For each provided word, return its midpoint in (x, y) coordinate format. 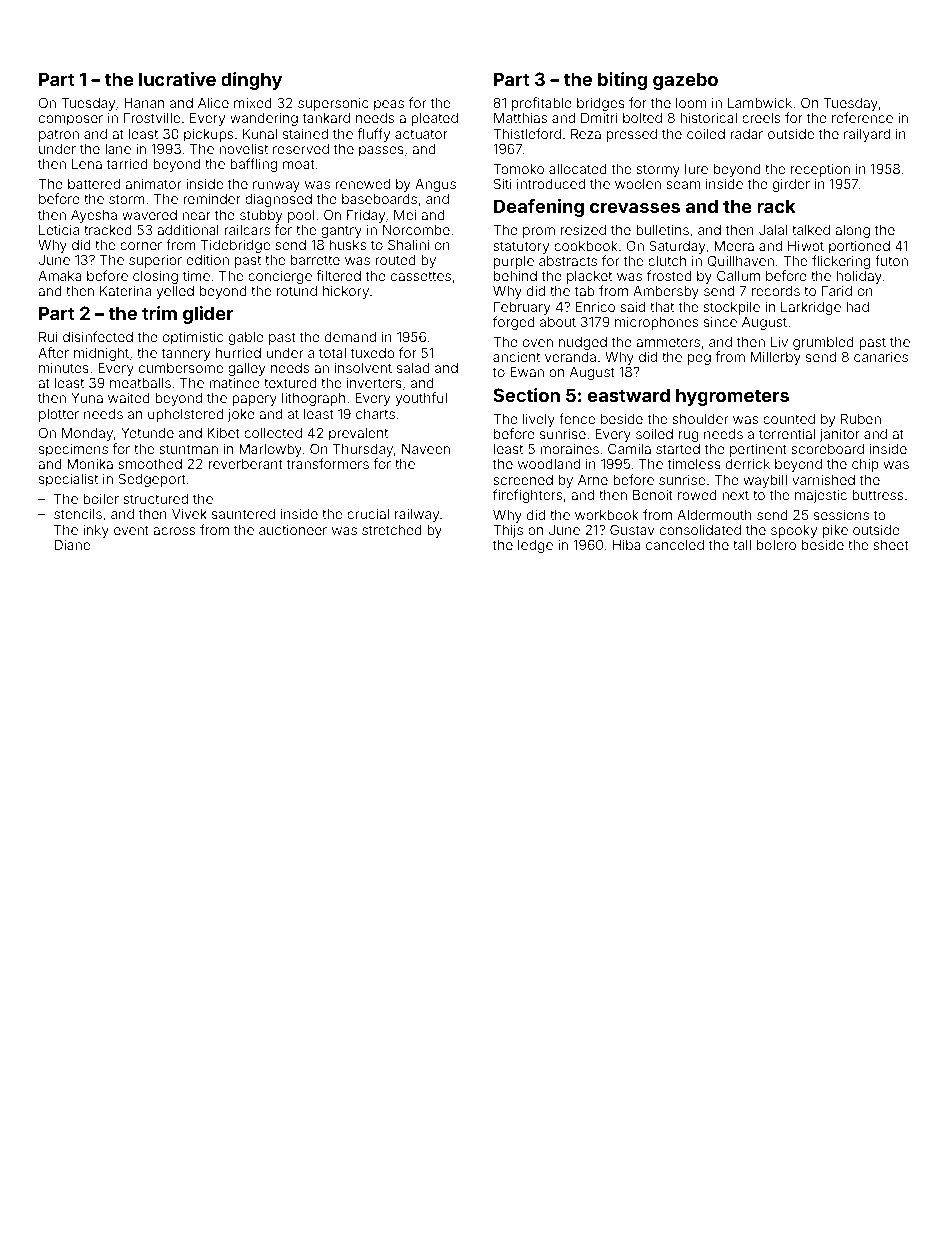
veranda (570, 357)
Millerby (776, 358)
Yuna (87, 398)
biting (622, 81)
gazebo (685, 81)
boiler (101, 499)
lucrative (177, 79)
